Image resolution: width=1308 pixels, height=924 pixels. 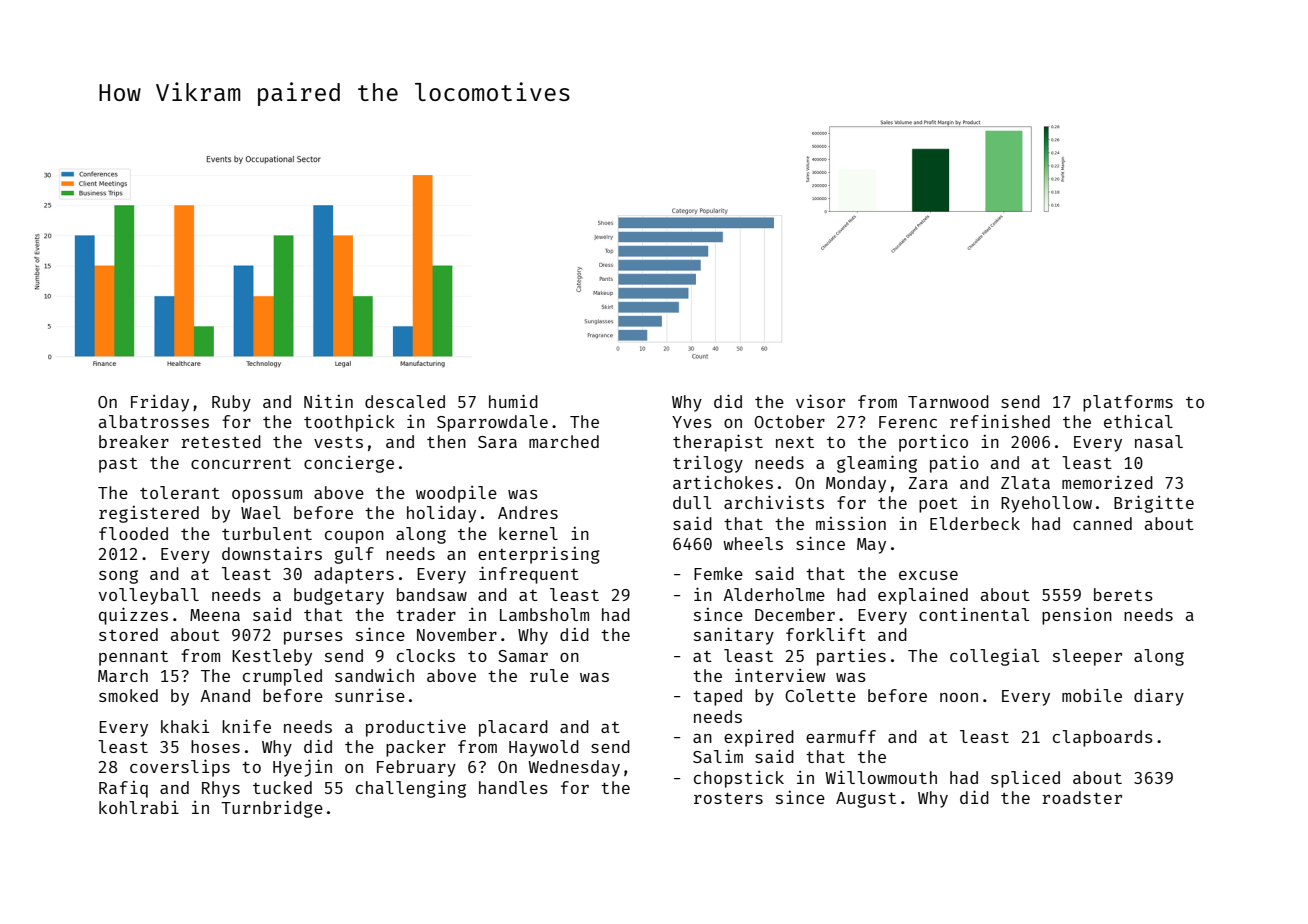 What do you see at coordinates (267, 533) in the screenshot?
I see `turbulent` at bounding box center [267, 533].
